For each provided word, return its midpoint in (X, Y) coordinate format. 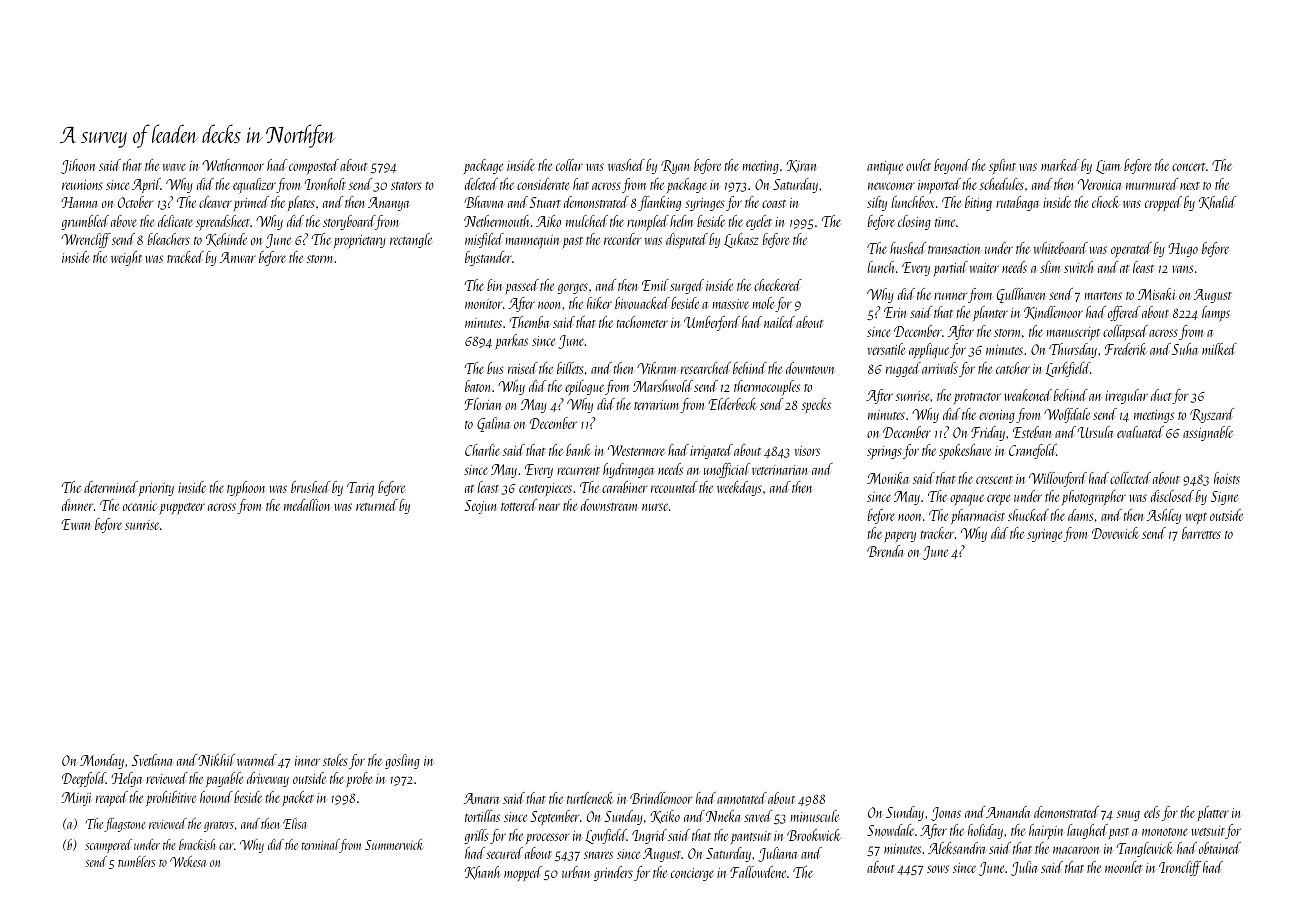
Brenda (885, 551)
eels (1152, 812)
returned (377, 505)
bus (495, 368)
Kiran (801, 166)
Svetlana (152, 760)
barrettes (1201, 533)
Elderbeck (732, 404)
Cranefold (1032, 451)
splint (1002, 167)
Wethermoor (233, 165)
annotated (742, 798)
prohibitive (171, 798)
